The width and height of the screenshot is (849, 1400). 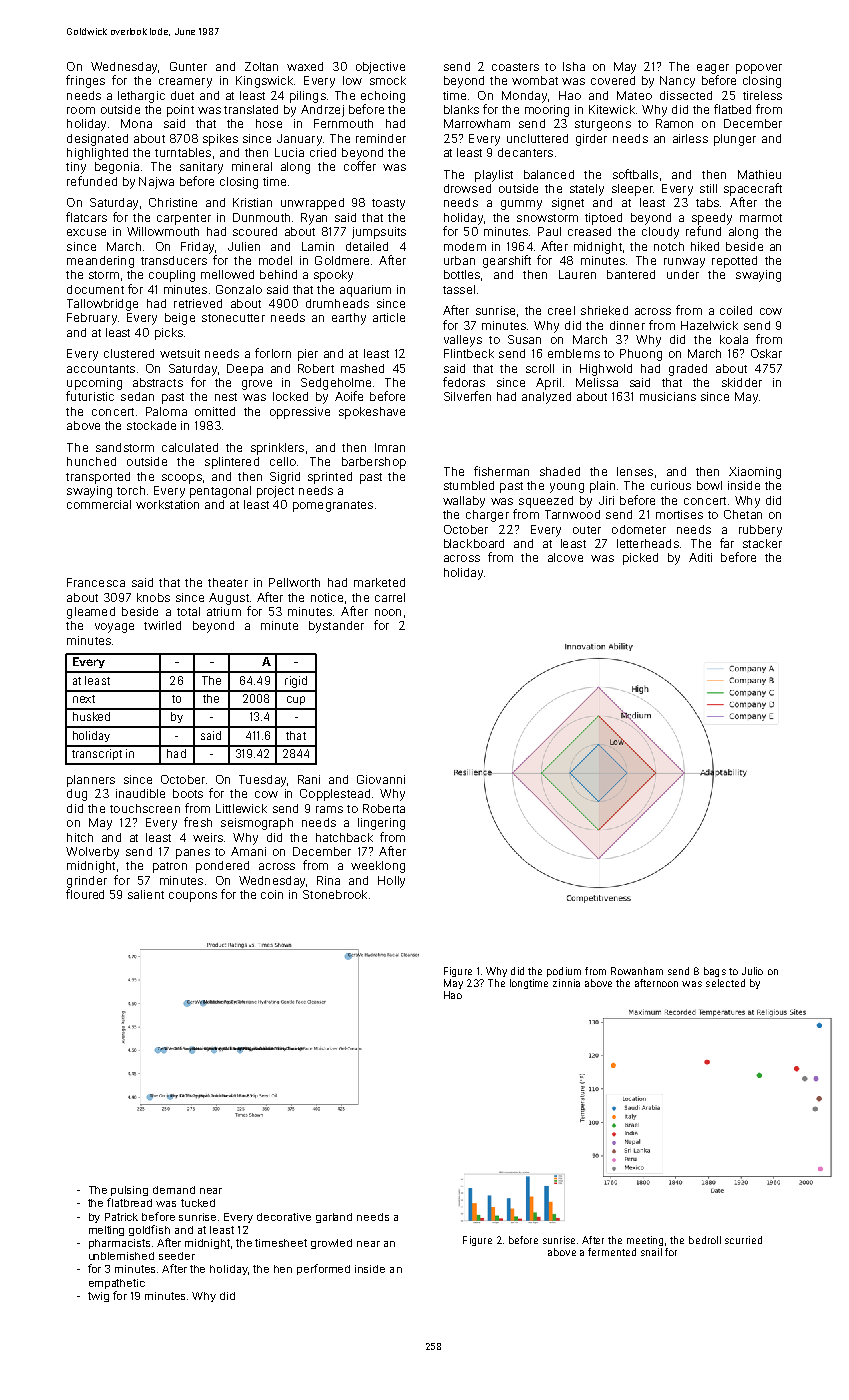 What do you see at coordinates (331, 1244) in the screenshot?
I see `growled` at bounding box center [331, 1244].
